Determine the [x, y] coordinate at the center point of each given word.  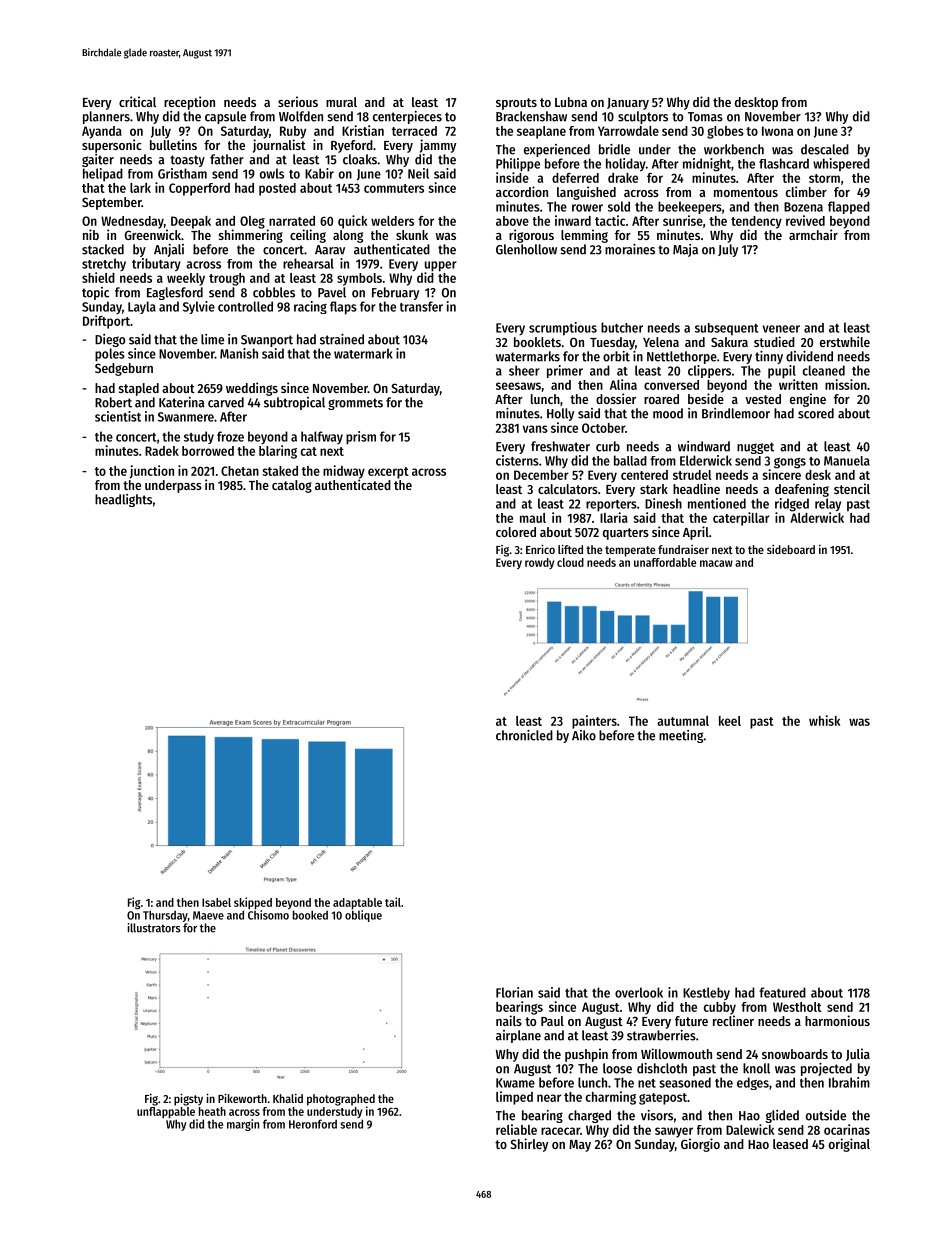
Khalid [288, 1098]
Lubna [571, 102]
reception [189, 103]
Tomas [705, 117]
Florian [514, 992]
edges [753, 1083]
